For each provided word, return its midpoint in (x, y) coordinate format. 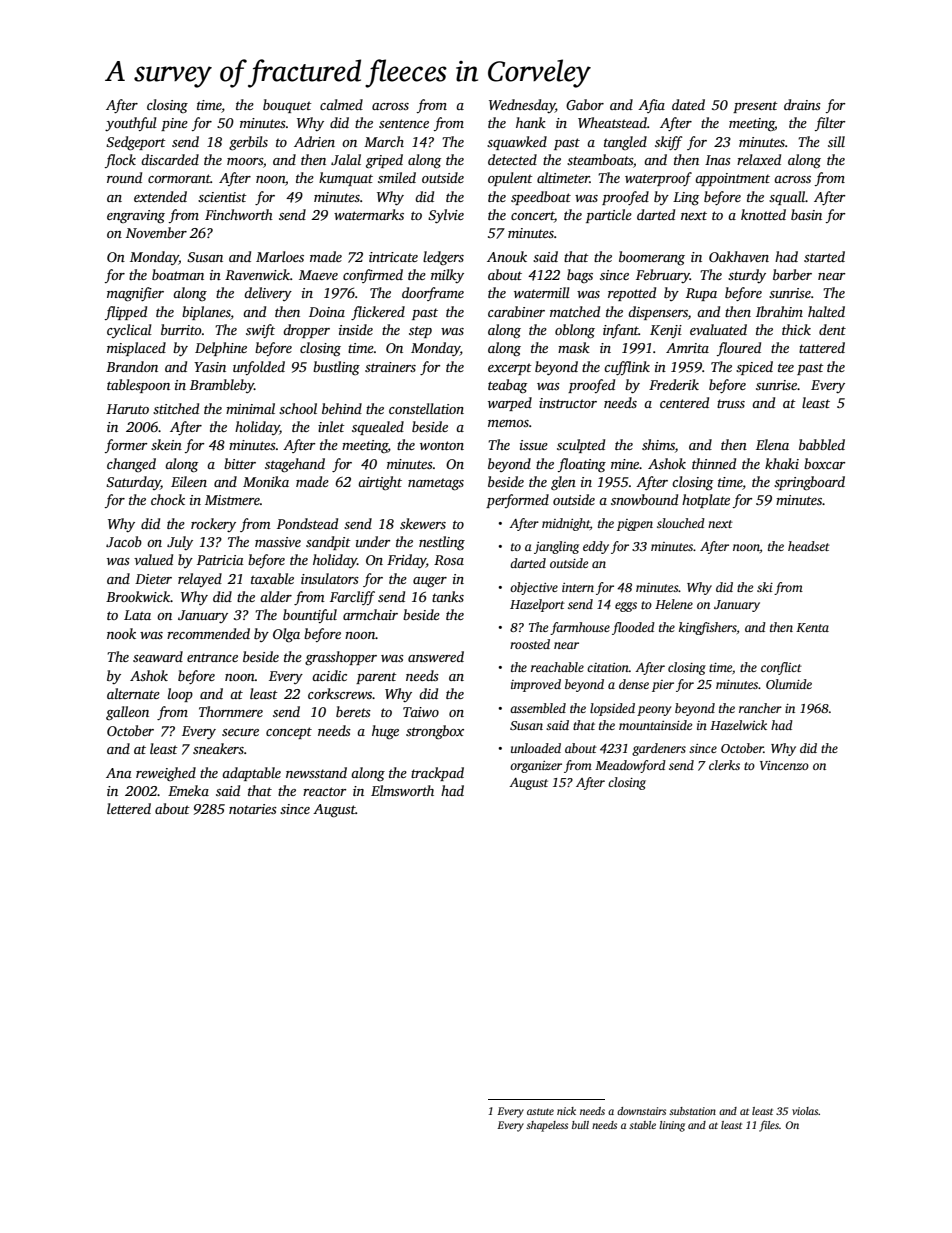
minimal (250, 408)
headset (809, 546)
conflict (781, 668)
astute (540, 1111)
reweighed (166, 774)
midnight (566, 524)
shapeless (547, 1126)
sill (836, 141)
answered (436, 656)
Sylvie (446, 216)
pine (174, 124)
